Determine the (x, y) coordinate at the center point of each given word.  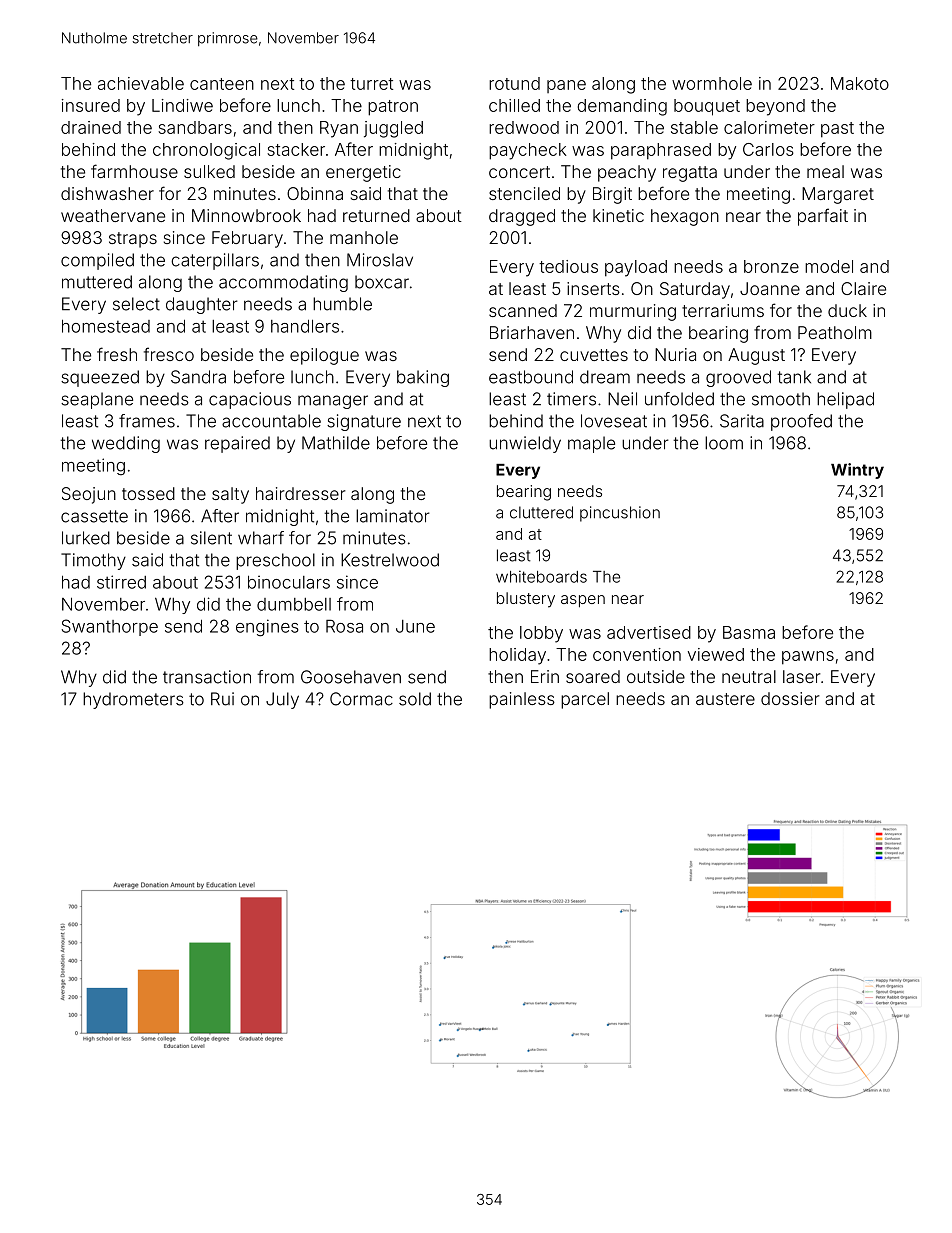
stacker (296, 149)
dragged (522, 217)
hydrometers (133, 700)
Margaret (838, 195)
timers (571, 399)
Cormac (361, 699)
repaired (237, 444)
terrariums (723, 310)
